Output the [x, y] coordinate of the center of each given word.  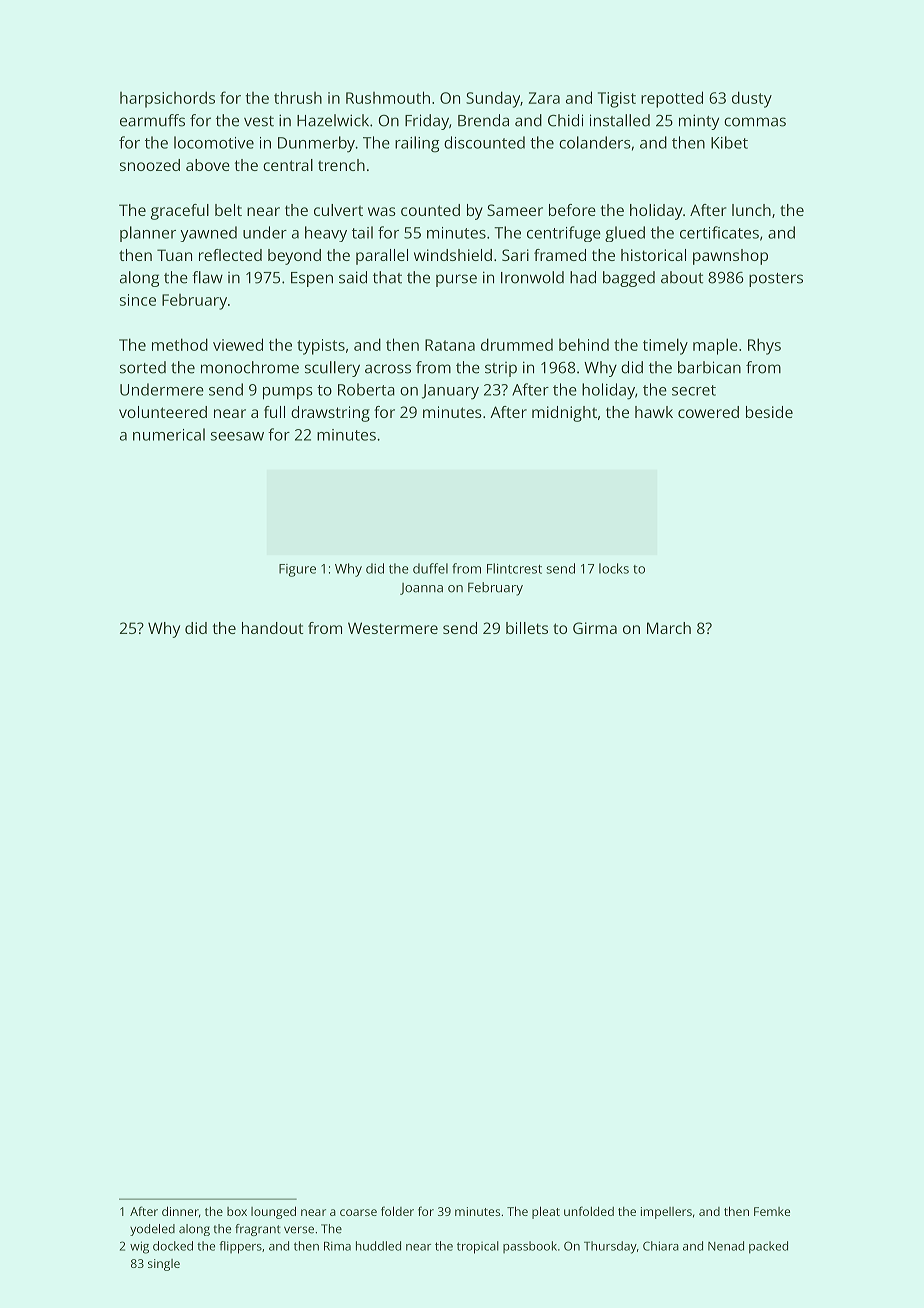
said [353, 277]
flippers [240, 1247]
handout [273, 628]
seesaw [237, 436]
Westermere [393, 628]
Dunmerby [316, 144]
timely [665, 346]
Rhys [764, 346]
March [669, 628]
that [387, 277]
